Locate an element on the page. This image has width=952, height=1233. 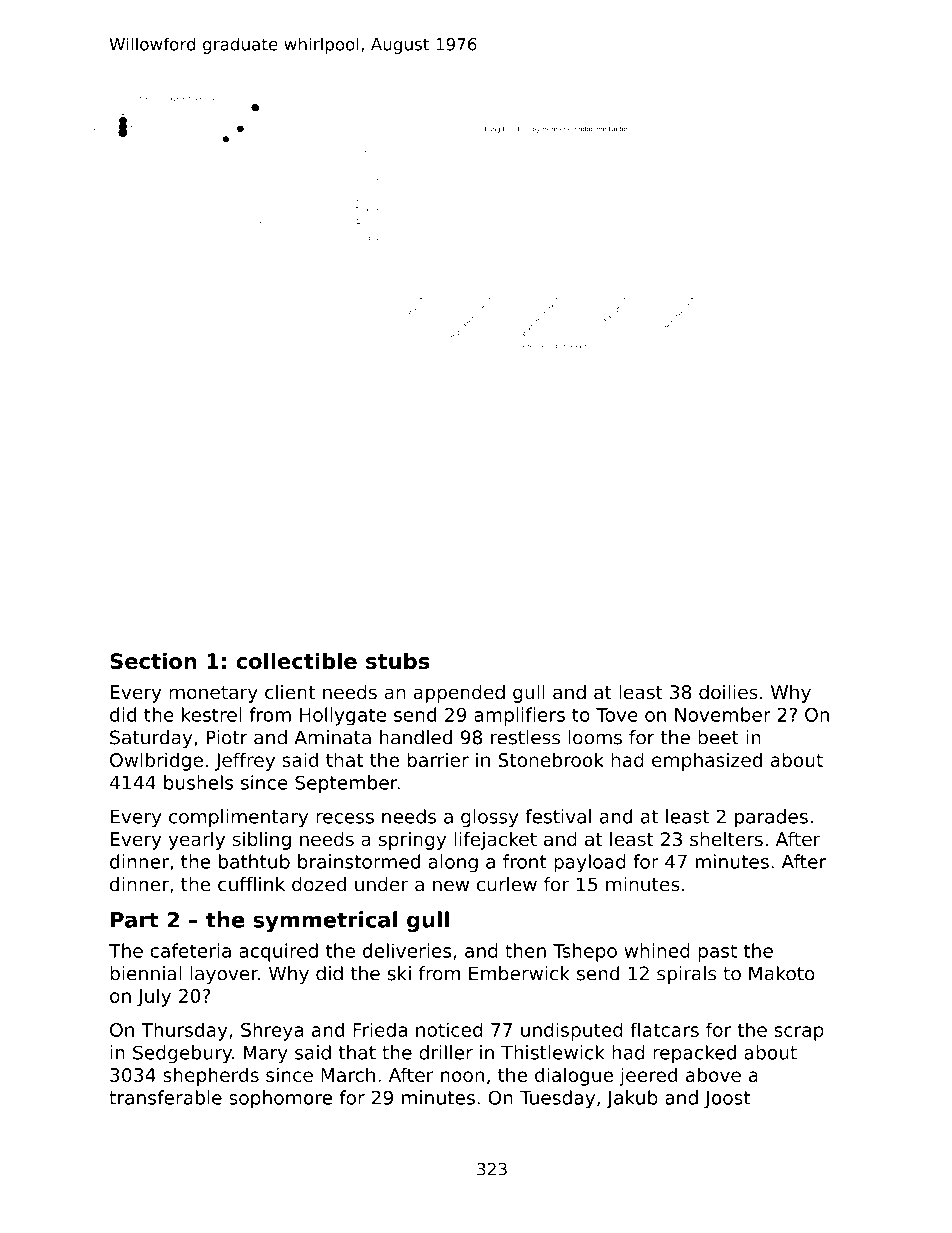
doilies is located at coordinates (728, 692).
